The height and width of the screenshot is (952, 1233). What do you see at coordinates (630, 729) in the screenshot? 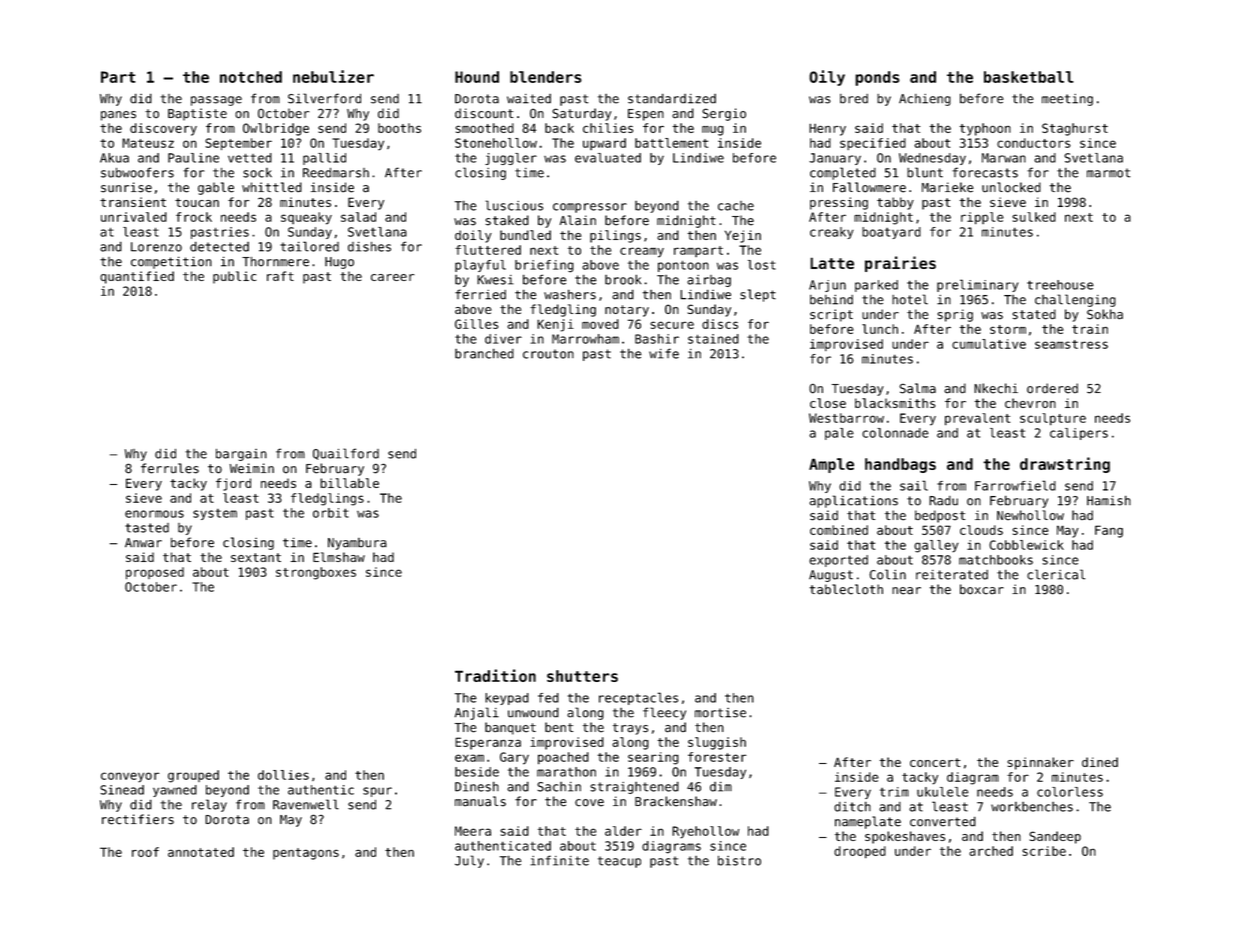
I see `trays` at bounding box center [630, 729].
